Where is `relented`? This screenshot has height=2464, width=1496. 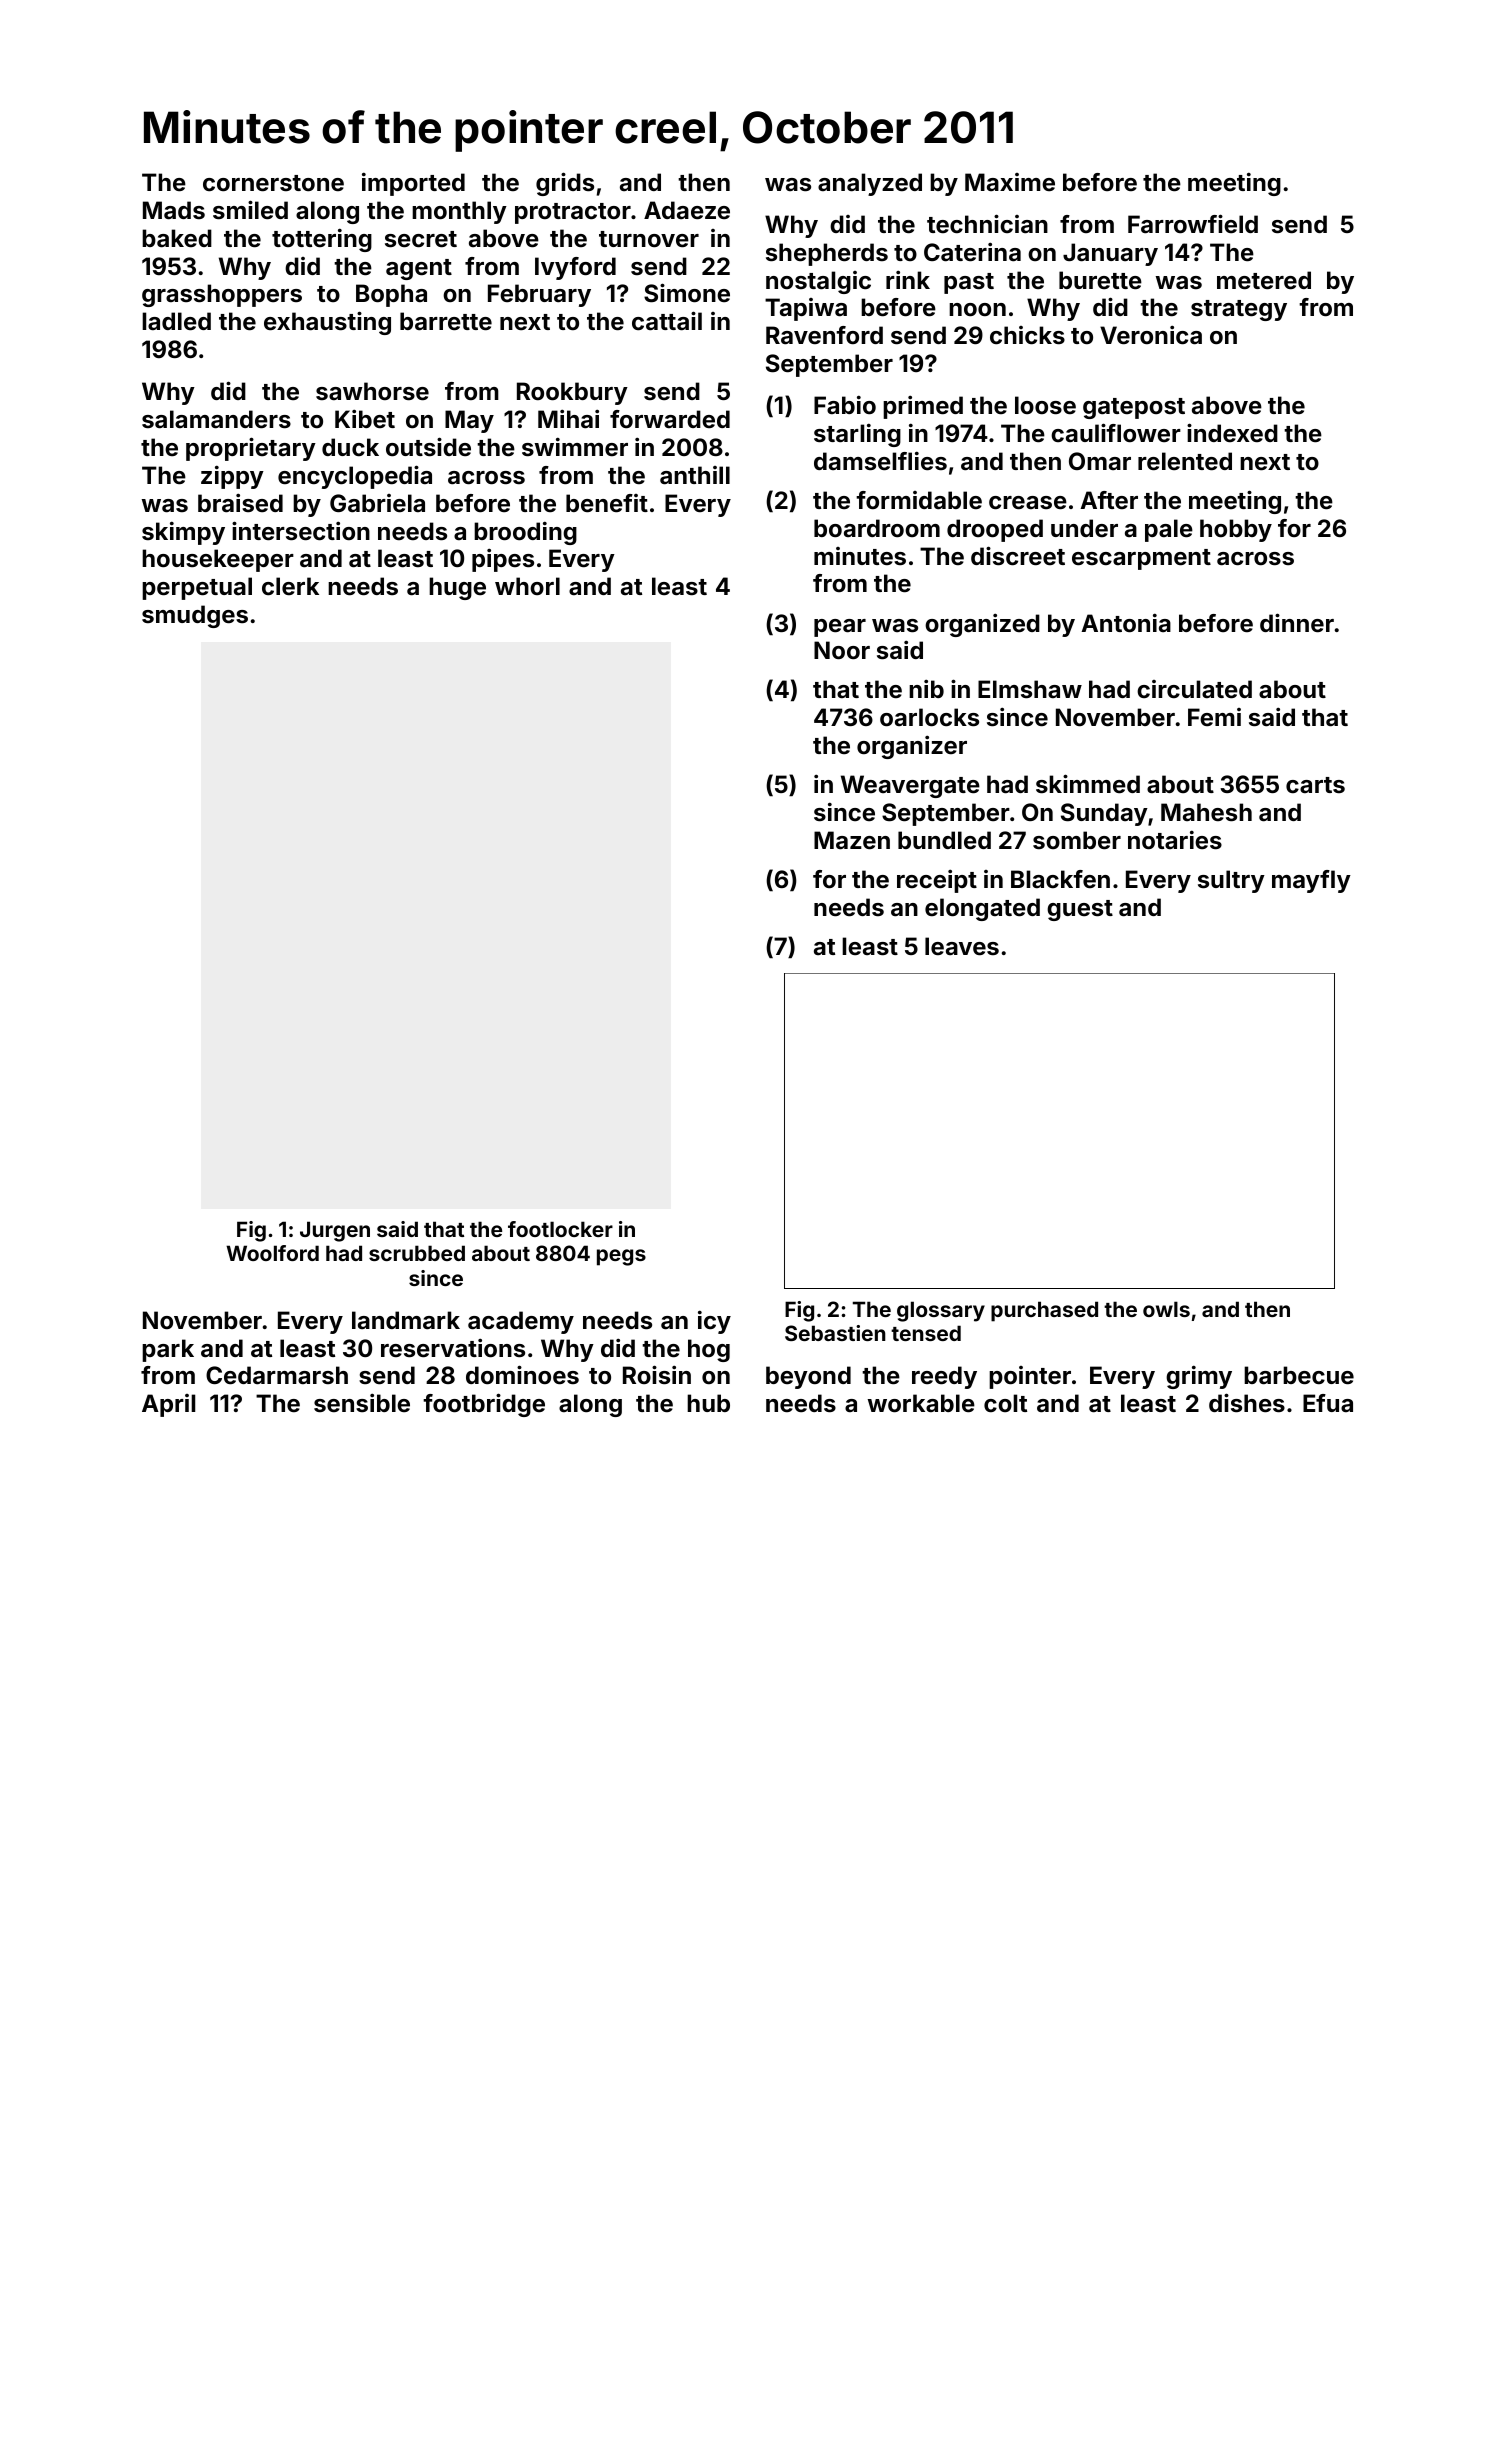 relented is located at coordinates (1185, 461).
